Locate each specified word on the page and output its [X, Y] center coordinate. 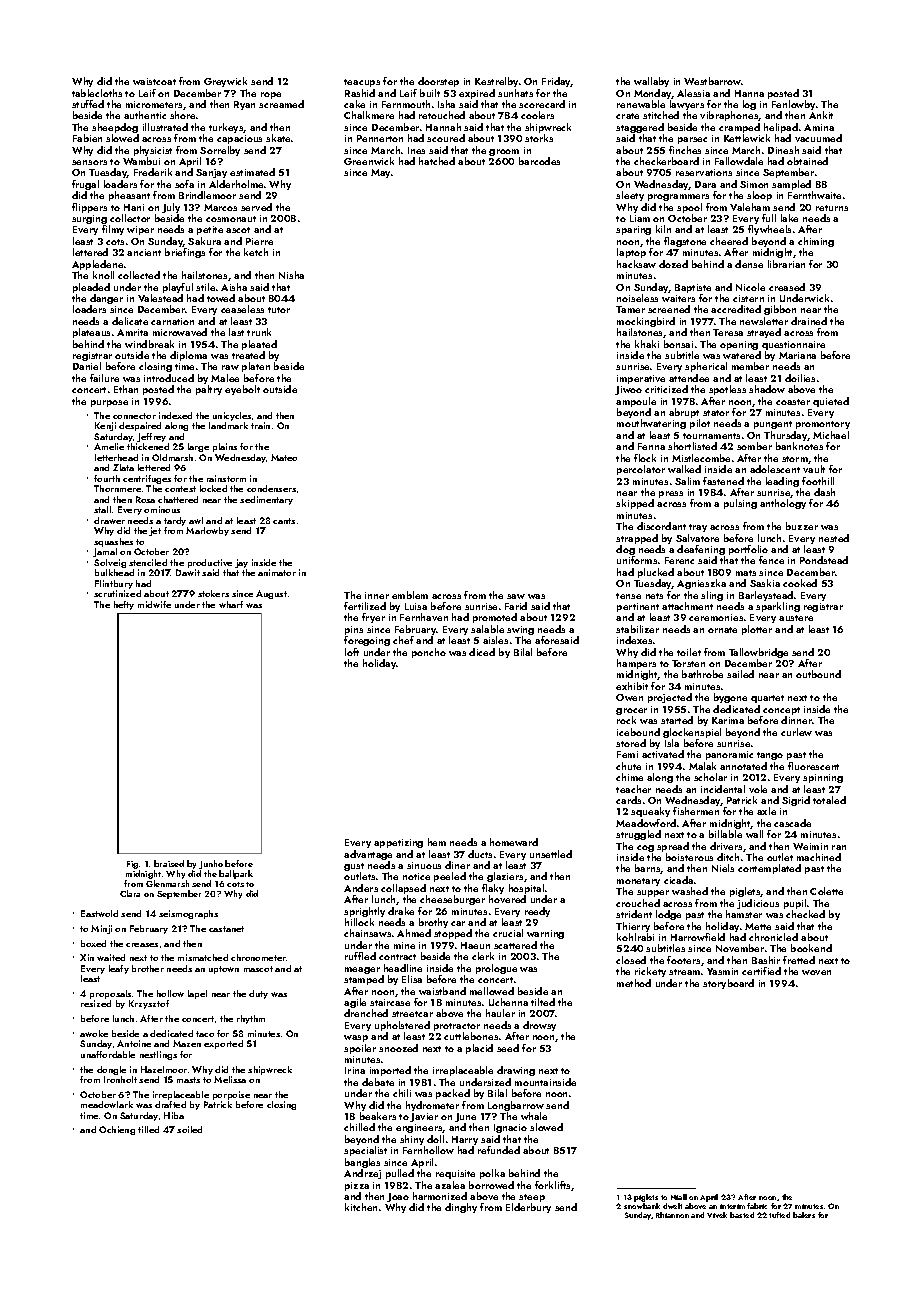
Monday [653, 94]
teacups [362, 83]
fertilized [365, 606]
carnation [172, 321]
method [634, 983]
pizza [357, 1186]
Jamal [105, 552]
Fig [132, 865]
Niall [679, 1197]
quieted [831, 402]
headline [403, 968]
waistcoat [154, 81]
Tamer [630, 309]
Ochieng [117, 1130]
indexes [634, 640]
